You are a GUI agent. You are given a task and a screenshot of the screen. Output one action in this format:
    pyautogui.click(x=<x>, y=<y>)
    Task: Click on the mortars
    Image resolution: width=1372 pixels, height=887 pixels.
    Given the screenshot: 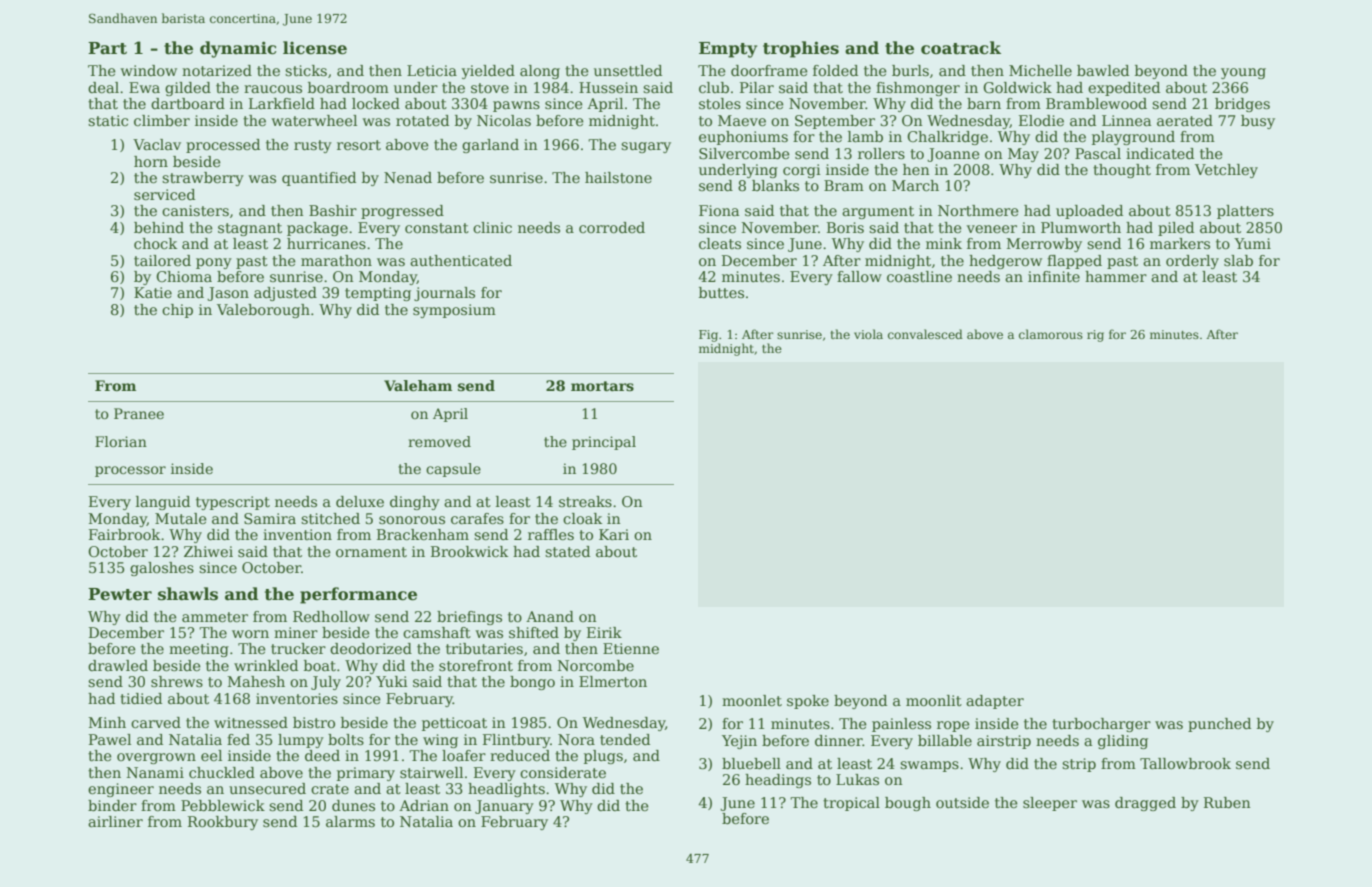 What is the action you would take?
    pyautogui.click(x=602, y=386)
